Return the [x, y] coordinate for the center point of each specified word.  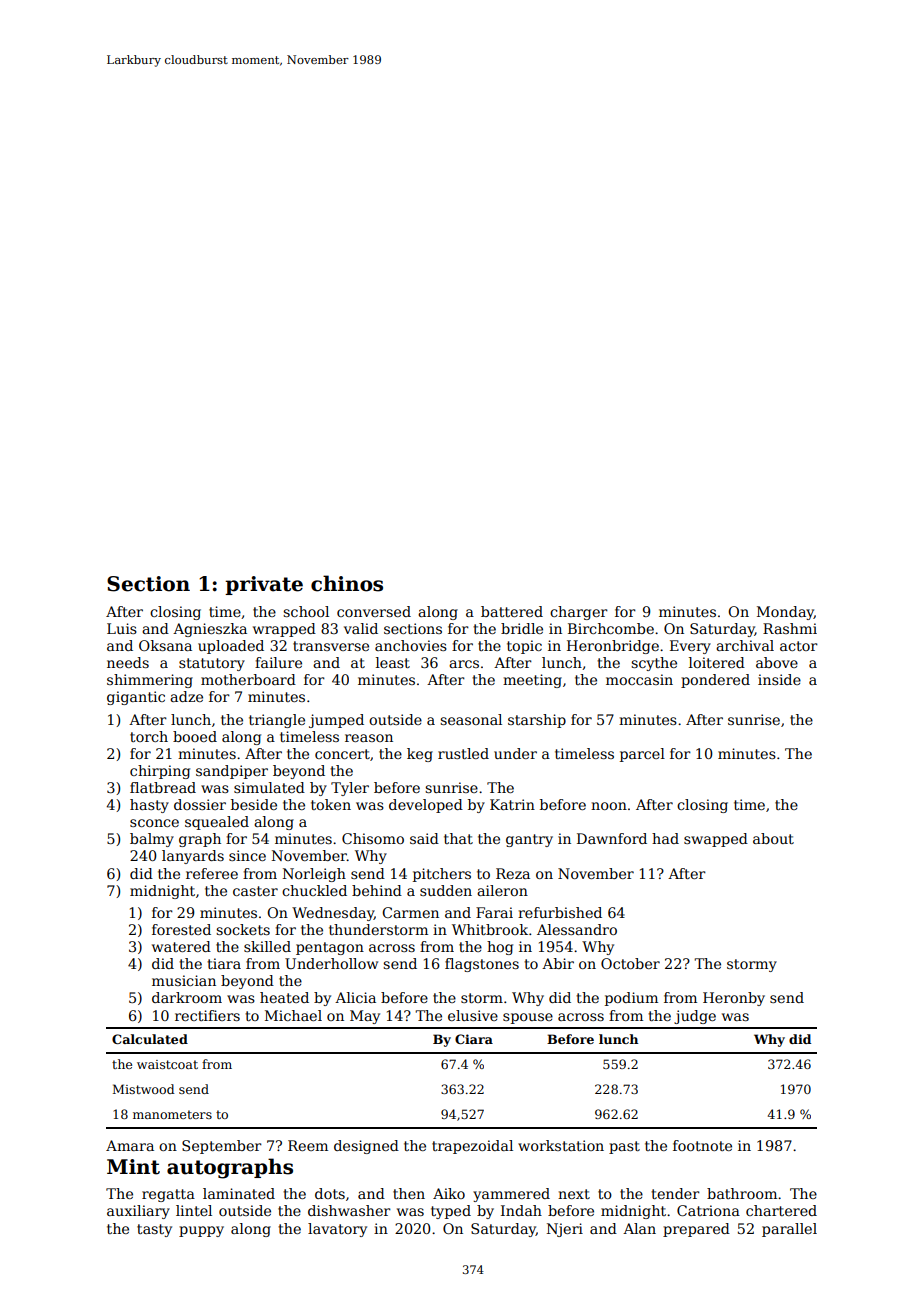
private [264, 585]
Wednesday [333, 914]
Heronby [734, 999]
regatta [168, 1195]
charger [579, 613]
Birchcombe [611, 628]
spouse [528, 1018]
